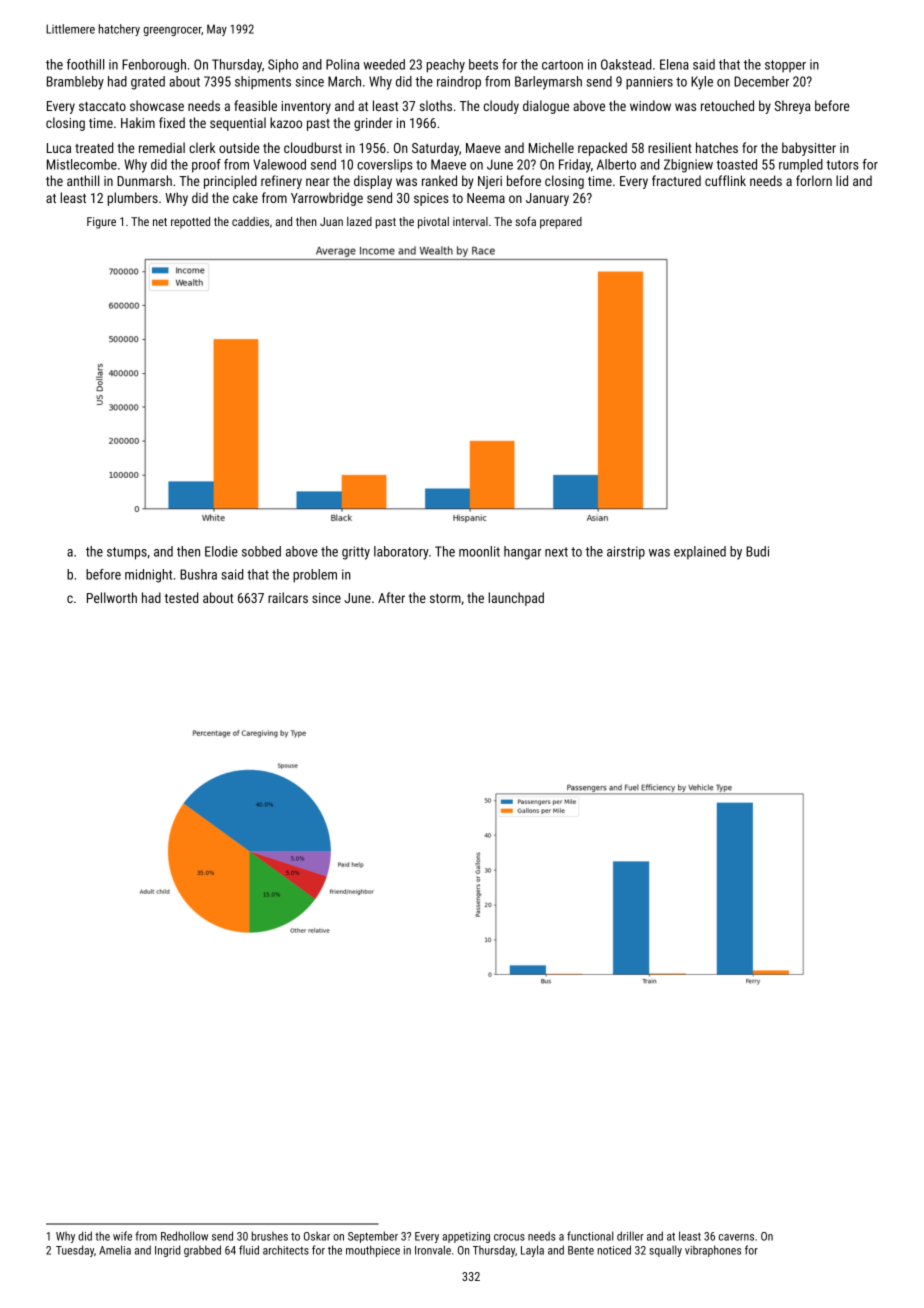 The height and width of the document is (1308, 924). What do you see at coordinates (725, 180) in the document?
I see `cufflink` at bounding box center [725, 180].
